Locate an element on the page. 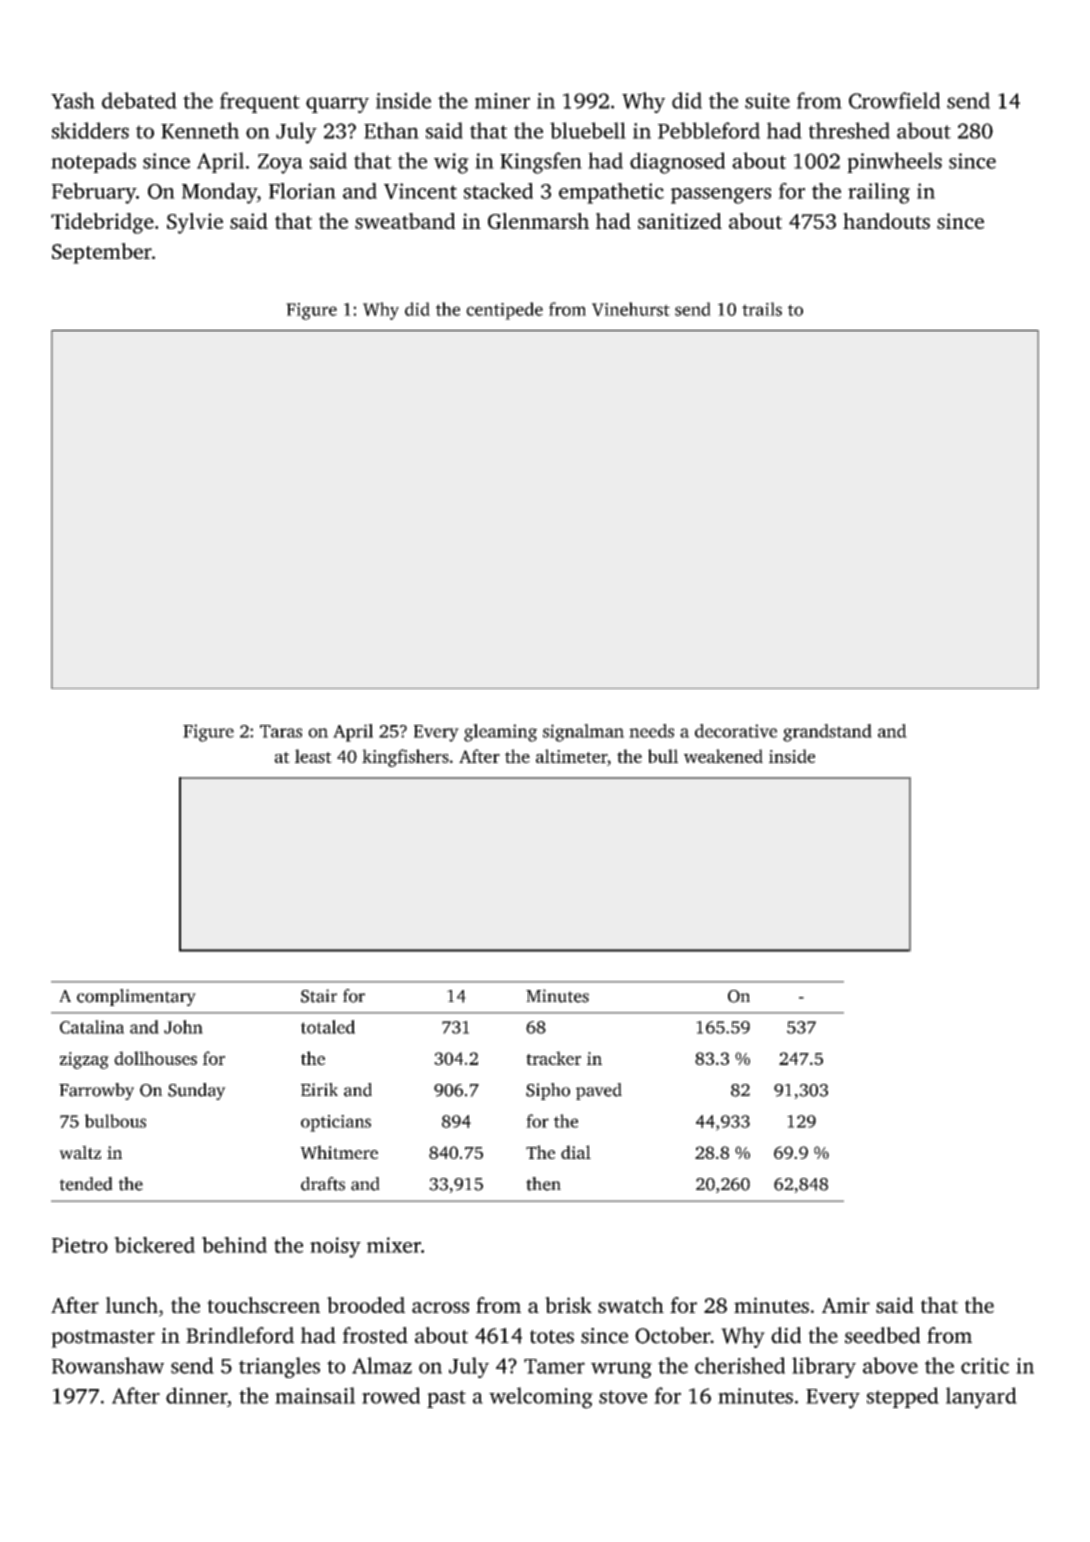 The image size is (1090, 1542). centipede is located at coordinates (504, 311).
